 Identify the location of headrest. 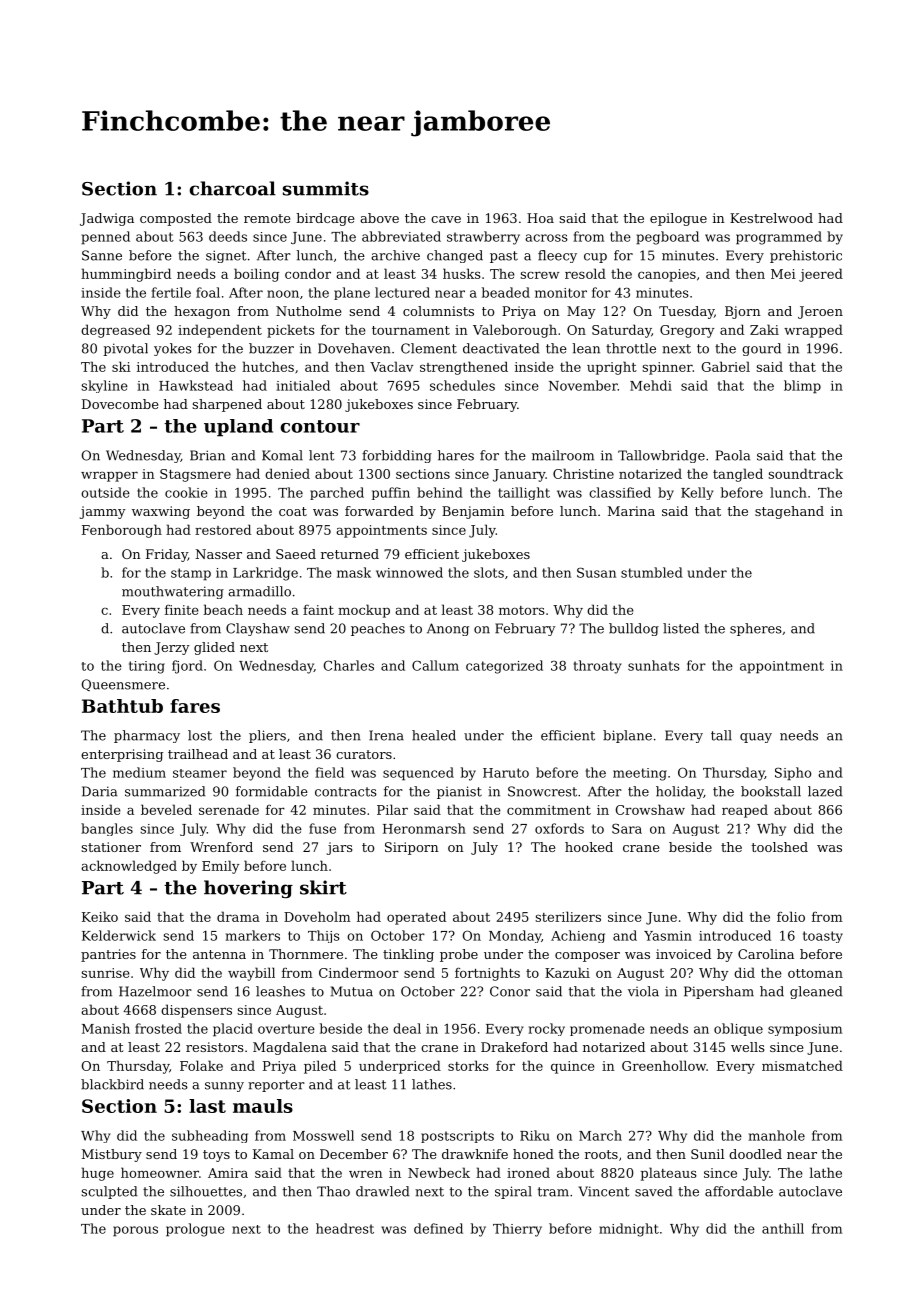
(345, 1228).
